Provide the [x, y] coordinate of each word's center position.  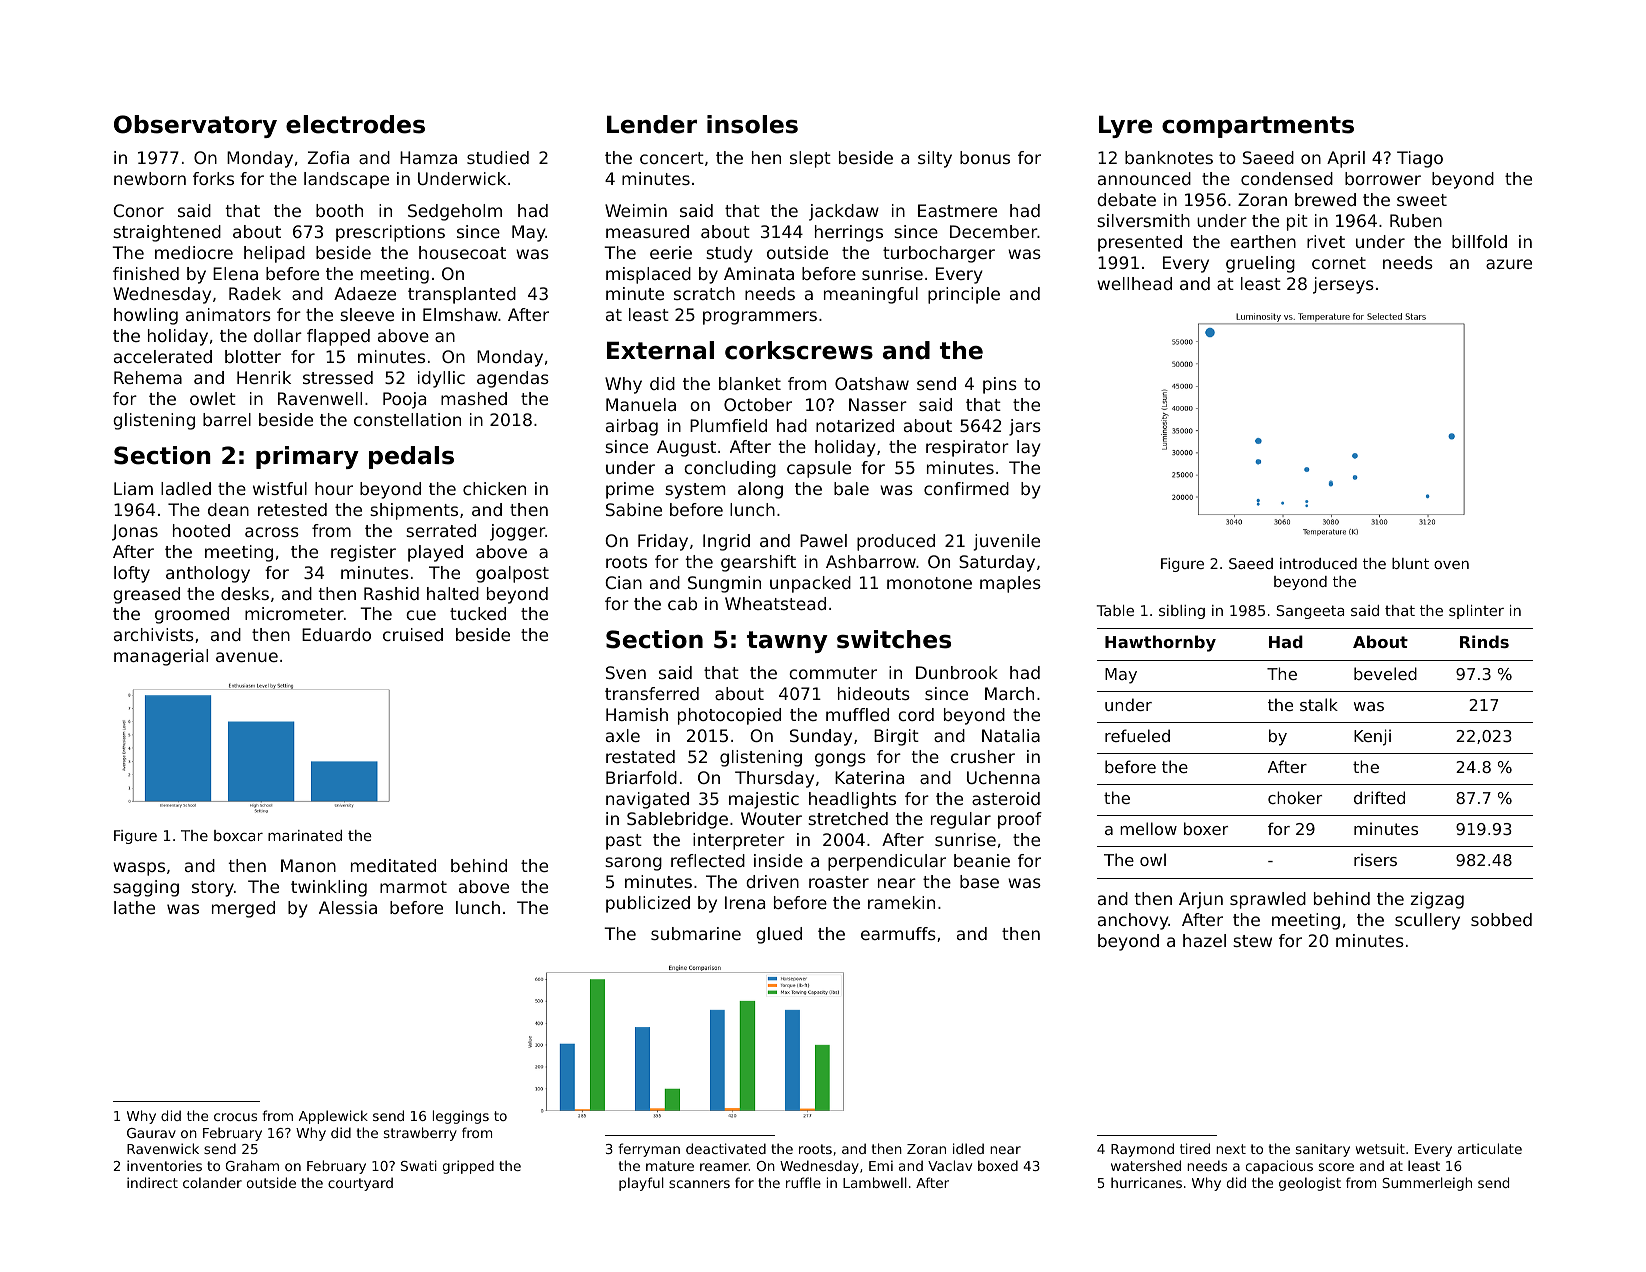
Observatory [195, 126]
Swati [419, 1165]
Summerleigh [1427, 1184]
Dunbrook [957, 672]
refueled [1137, 735]
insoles [752, 124]
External [660, 350]
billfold [1479, 241]
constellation [407, 419]
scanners [699, 1184]
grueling [1260, 264]
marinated [305, 835]
